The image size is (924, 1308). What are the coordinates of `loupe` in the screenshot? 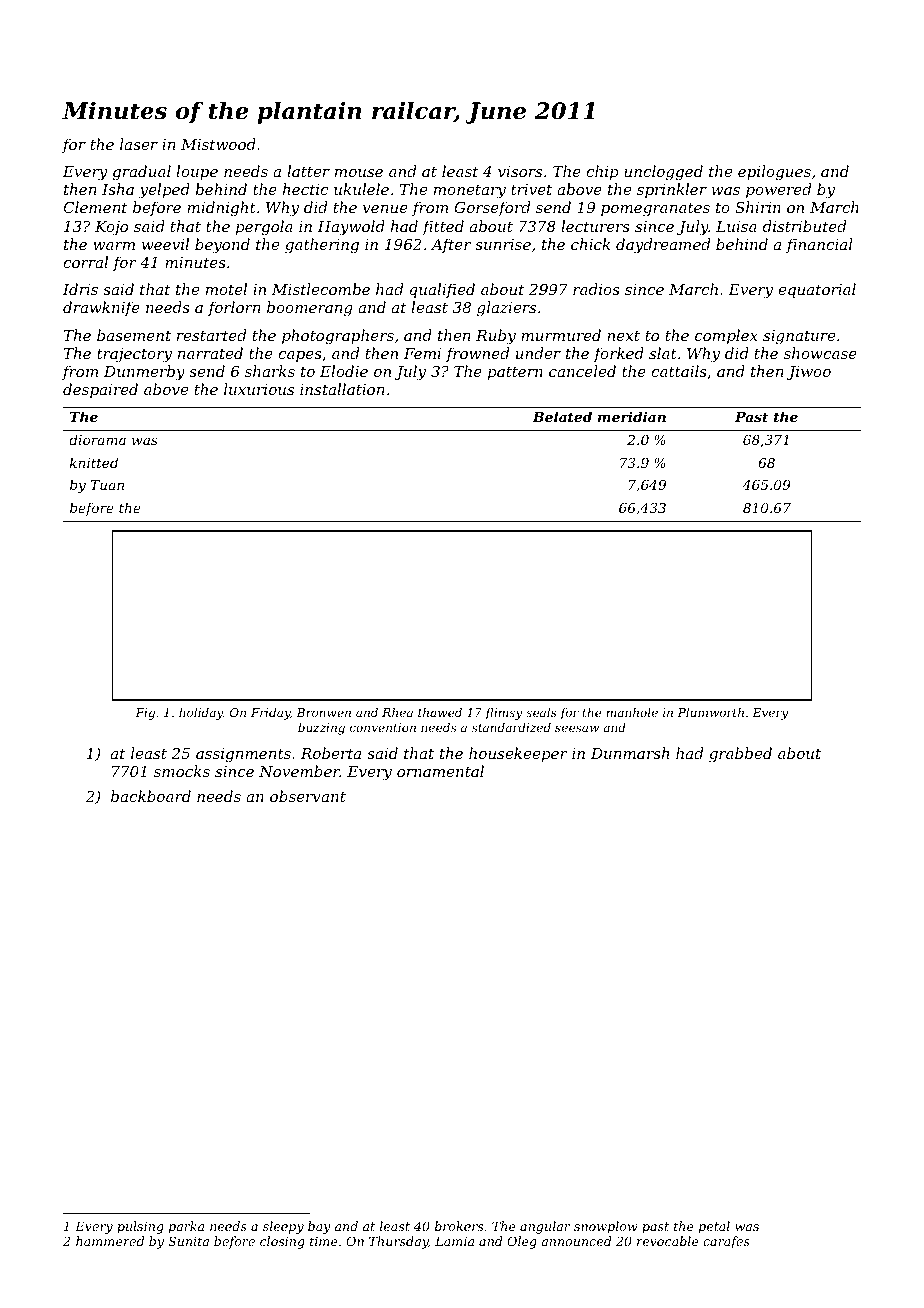 It's located at (197, 172).
